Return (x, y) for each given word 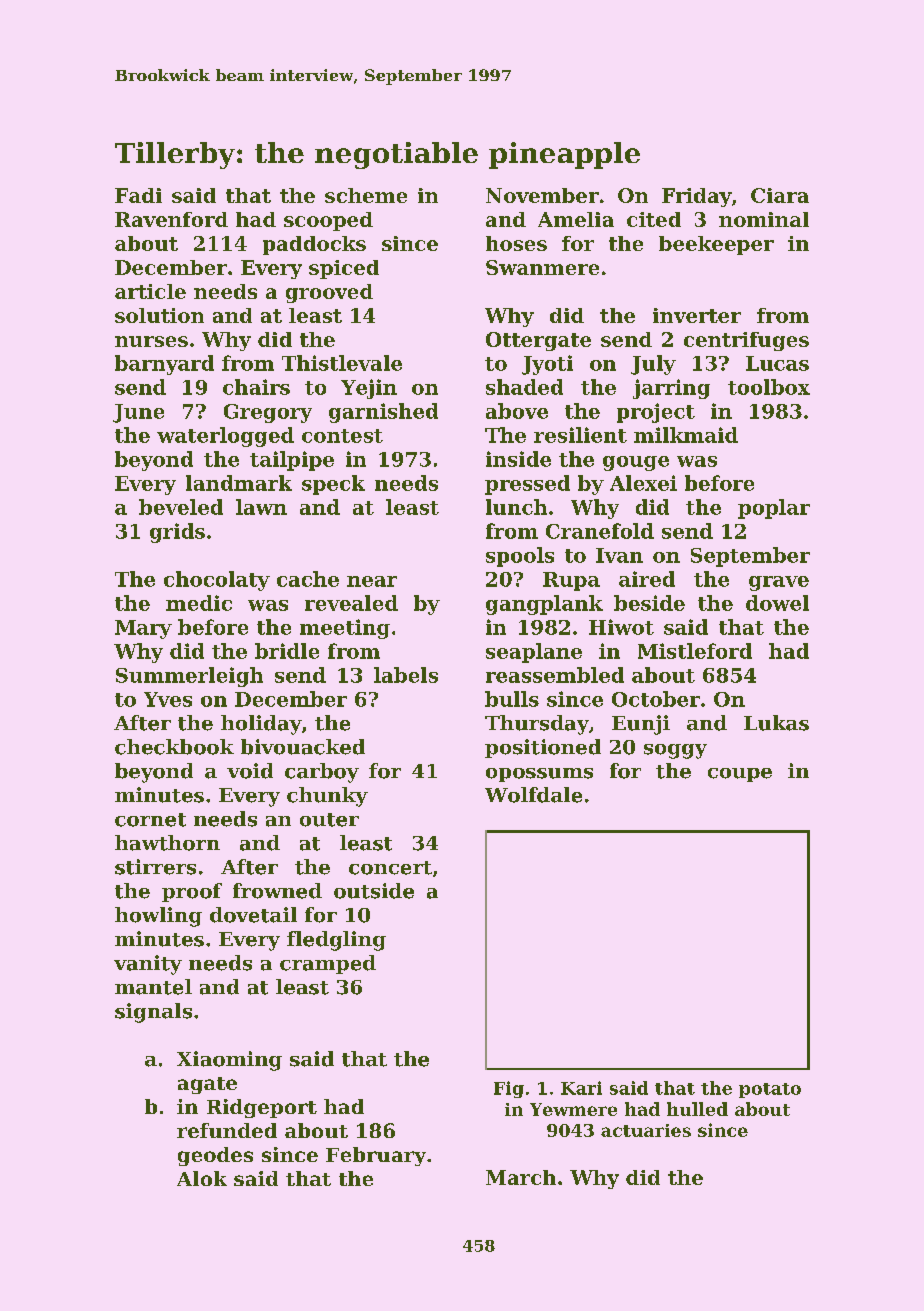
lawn (261, 507)
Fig (509, 1089)
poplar (774, 509)
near (372, 581)
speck (333, 485)
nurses (151, 341)
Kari (581, 1088)
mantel (153, 987)
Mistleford (695, 651)
